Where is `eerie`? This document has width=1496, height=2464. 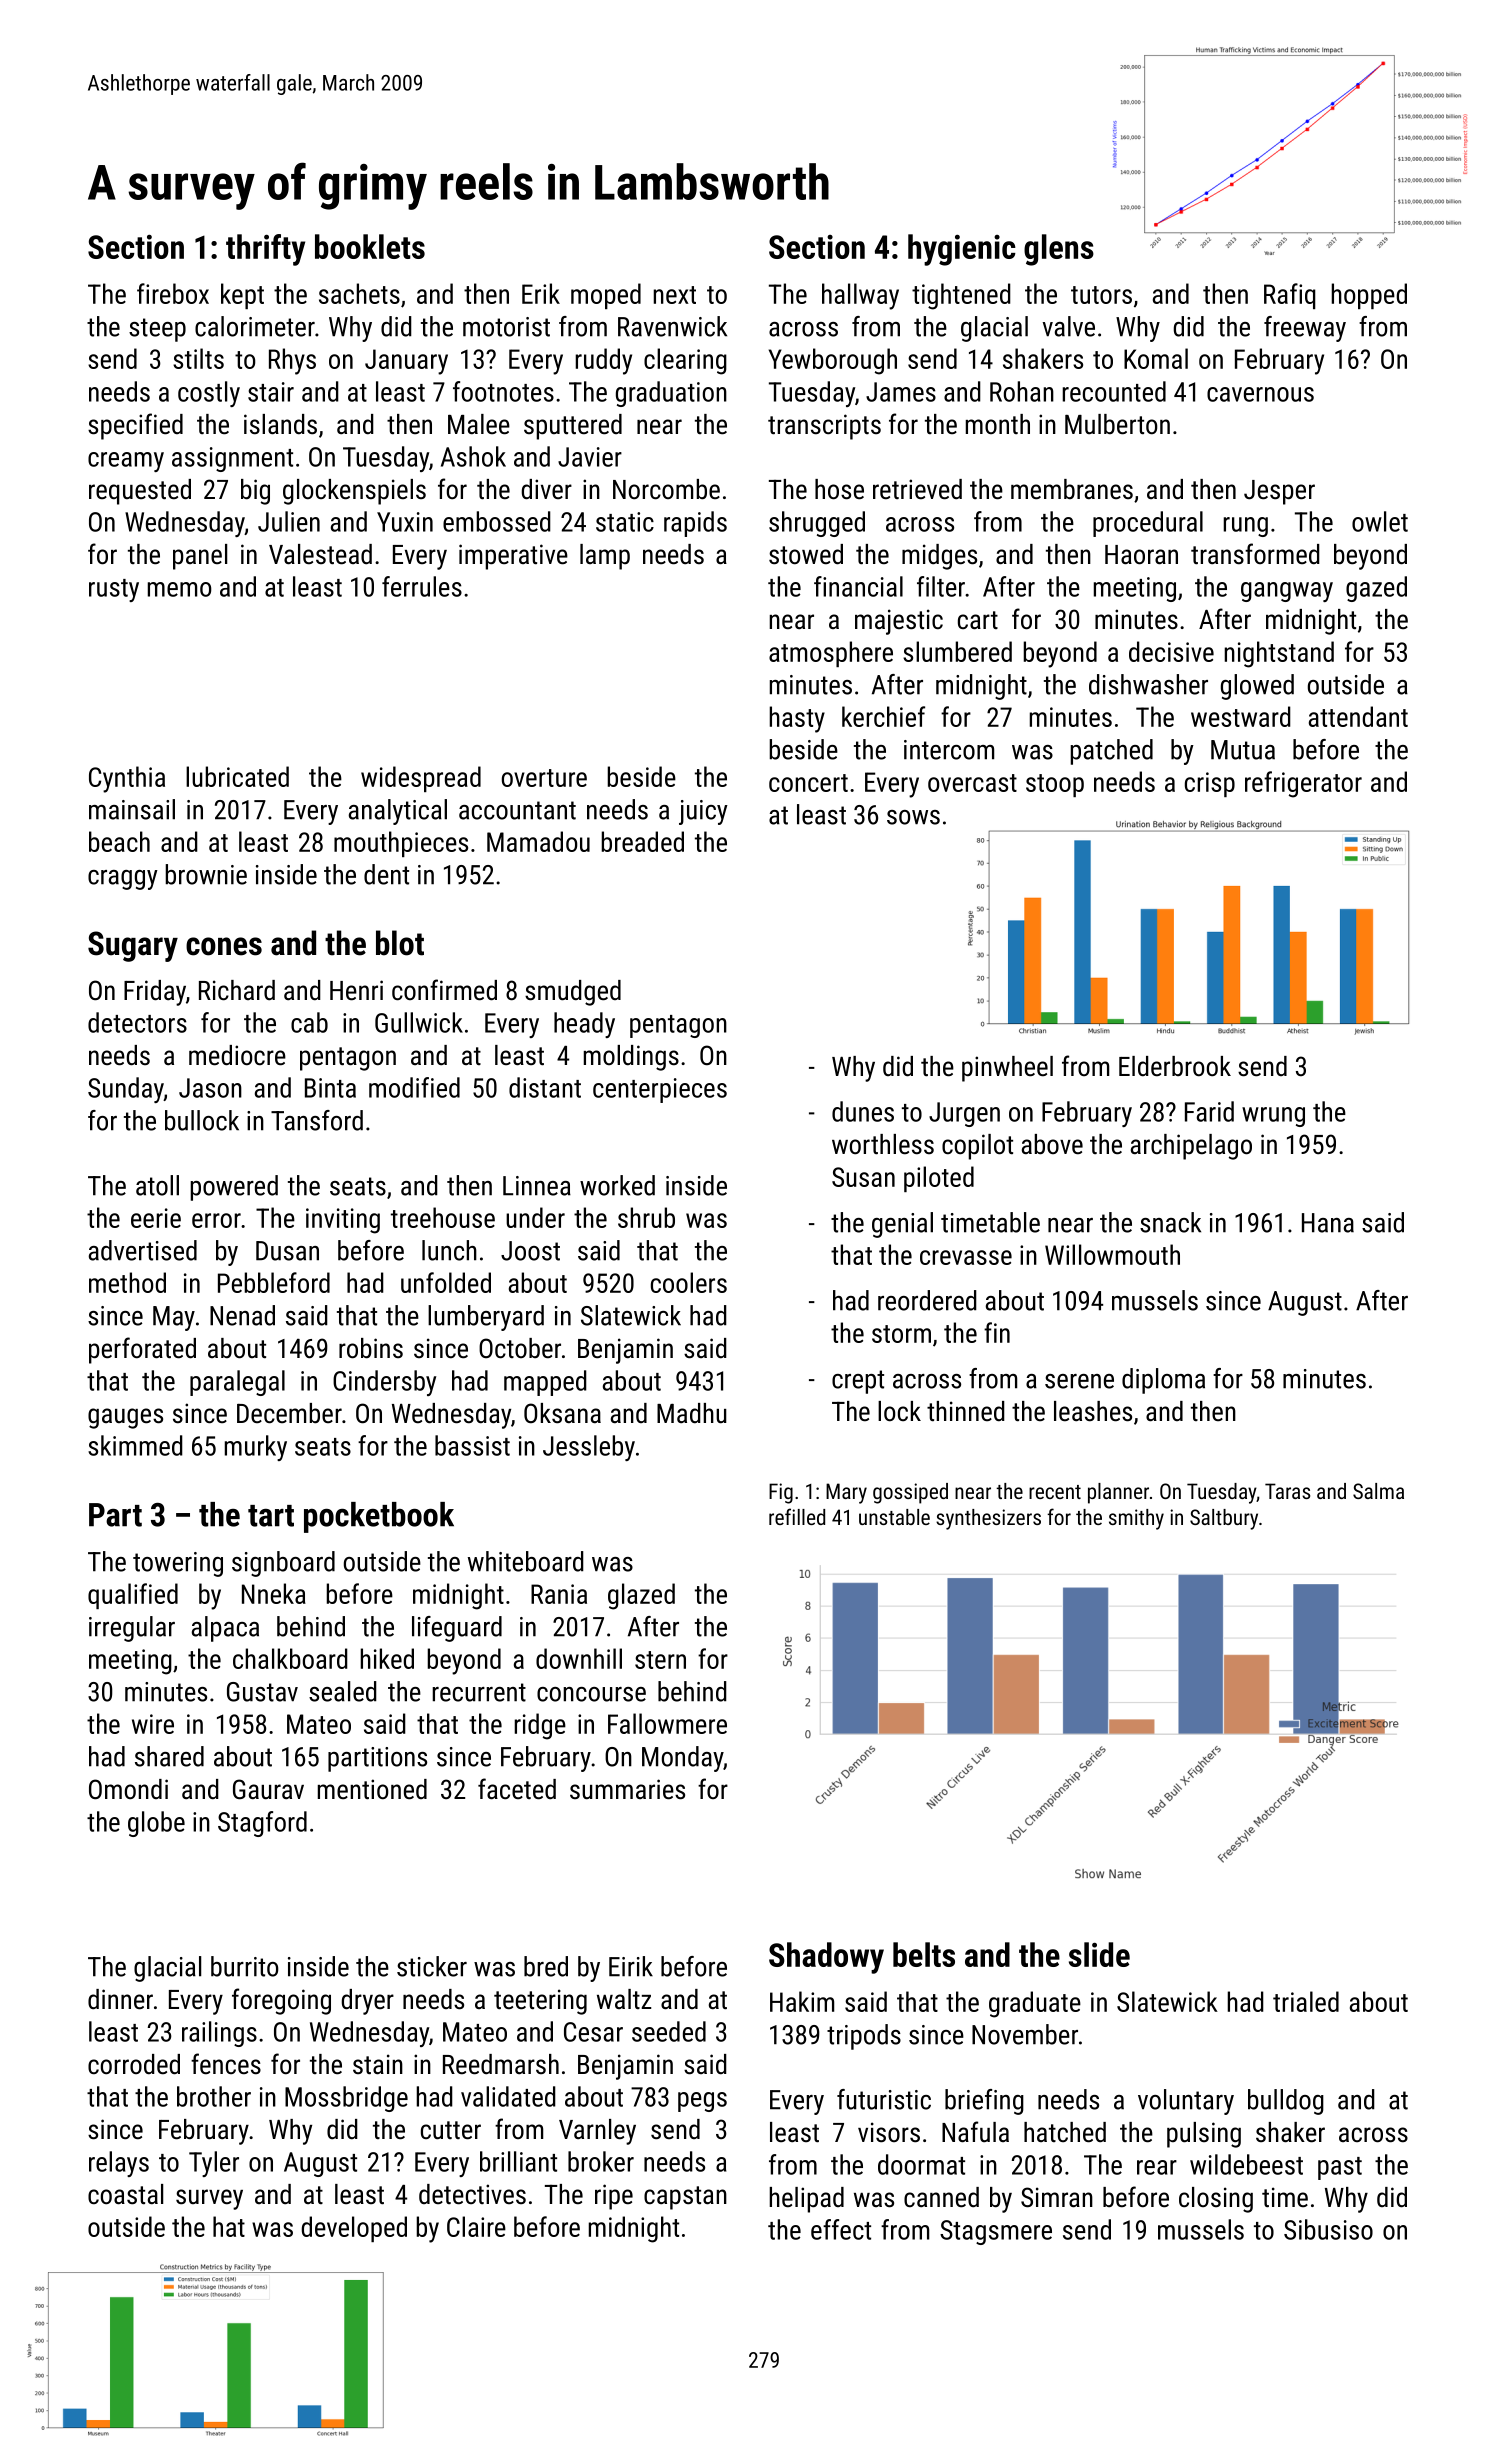
eerie is located at coordinates (156, 1218).
